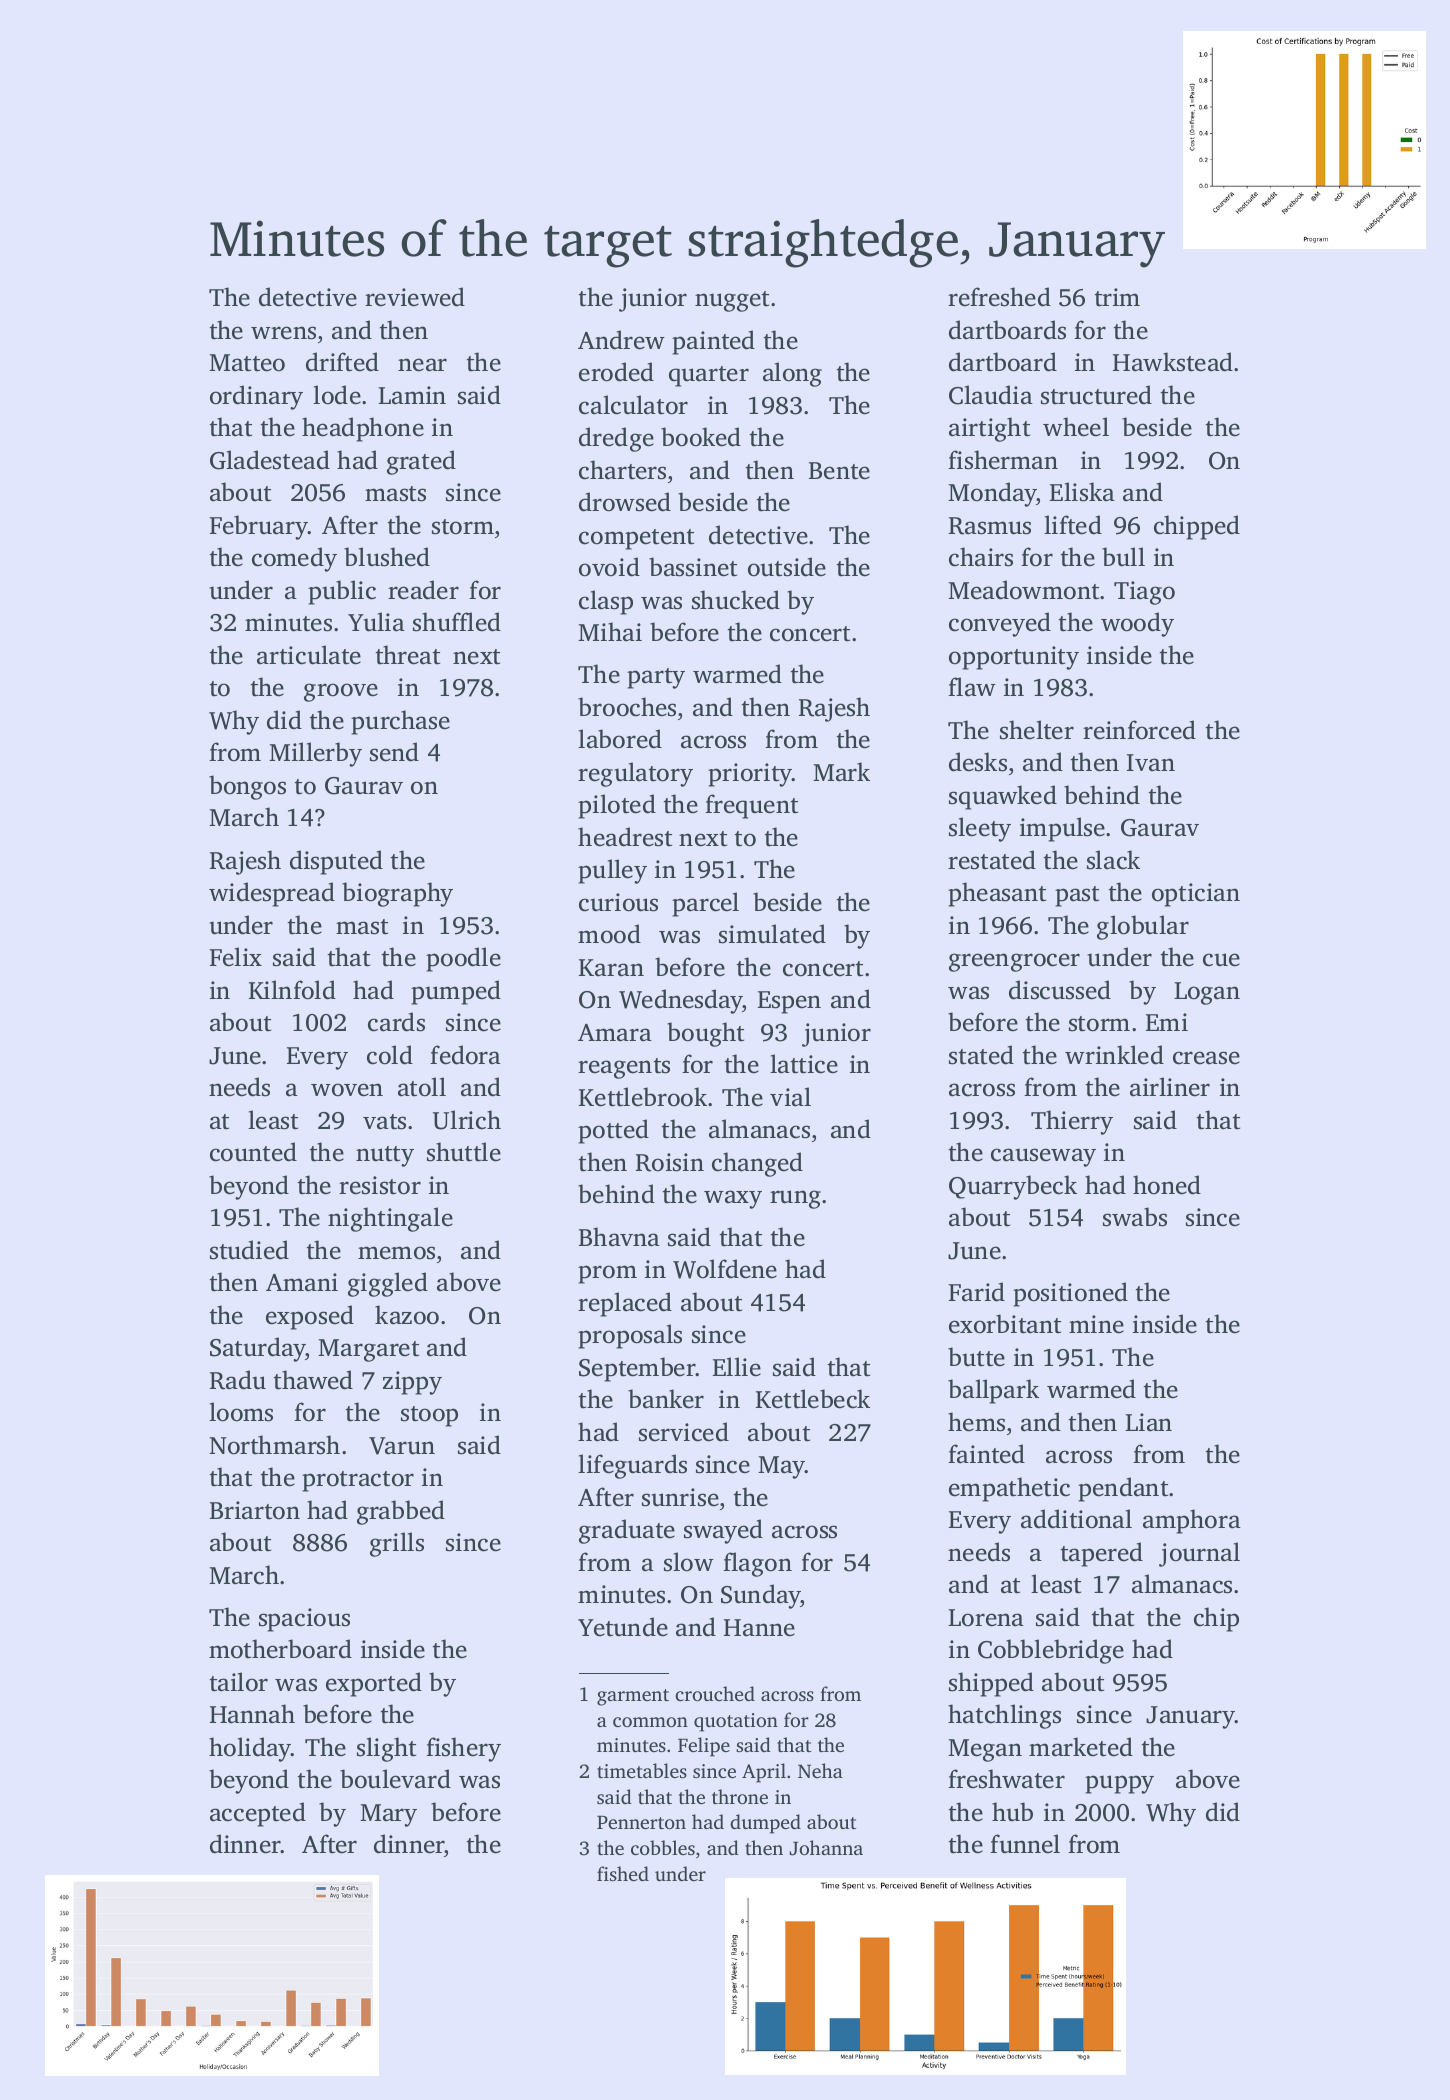  I want to click on Gladestead, so click(270, 460).
